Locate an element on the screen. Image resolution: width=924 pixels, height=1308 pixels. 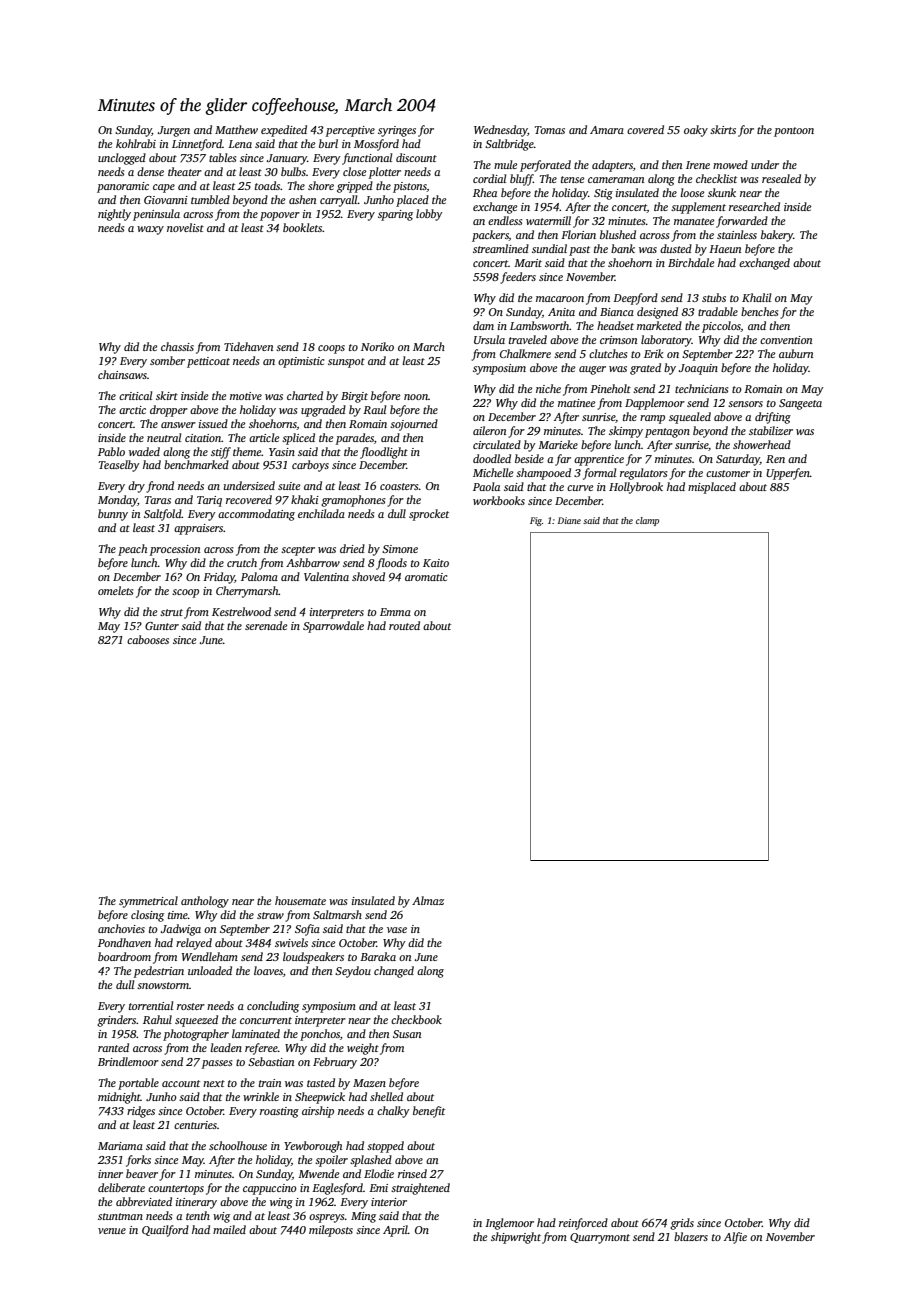
shipwright is located at coordinates (516, 1238).
